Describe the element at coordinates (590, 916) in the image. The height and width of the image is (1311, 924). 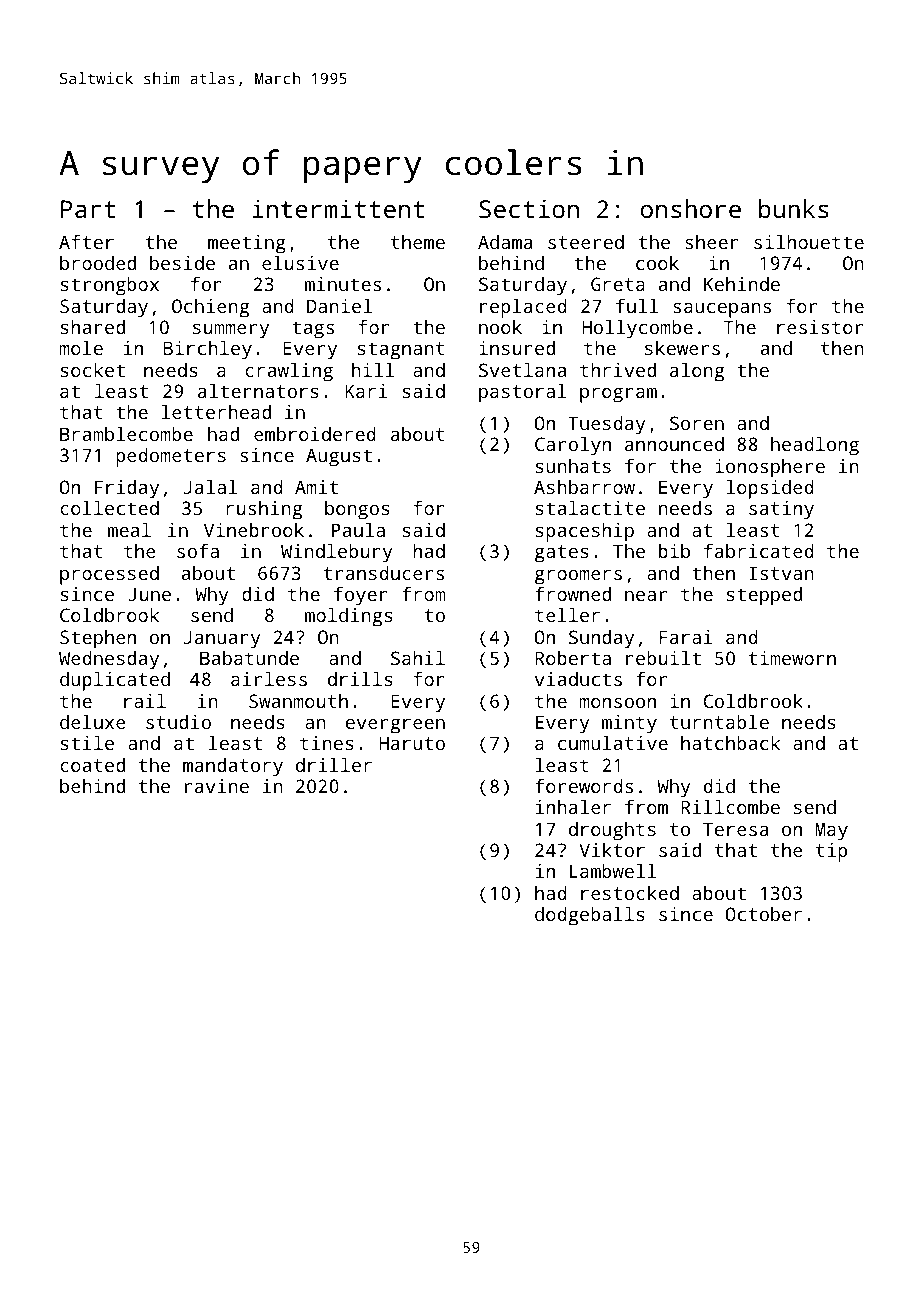
I see `dodgeballs` at that location.
